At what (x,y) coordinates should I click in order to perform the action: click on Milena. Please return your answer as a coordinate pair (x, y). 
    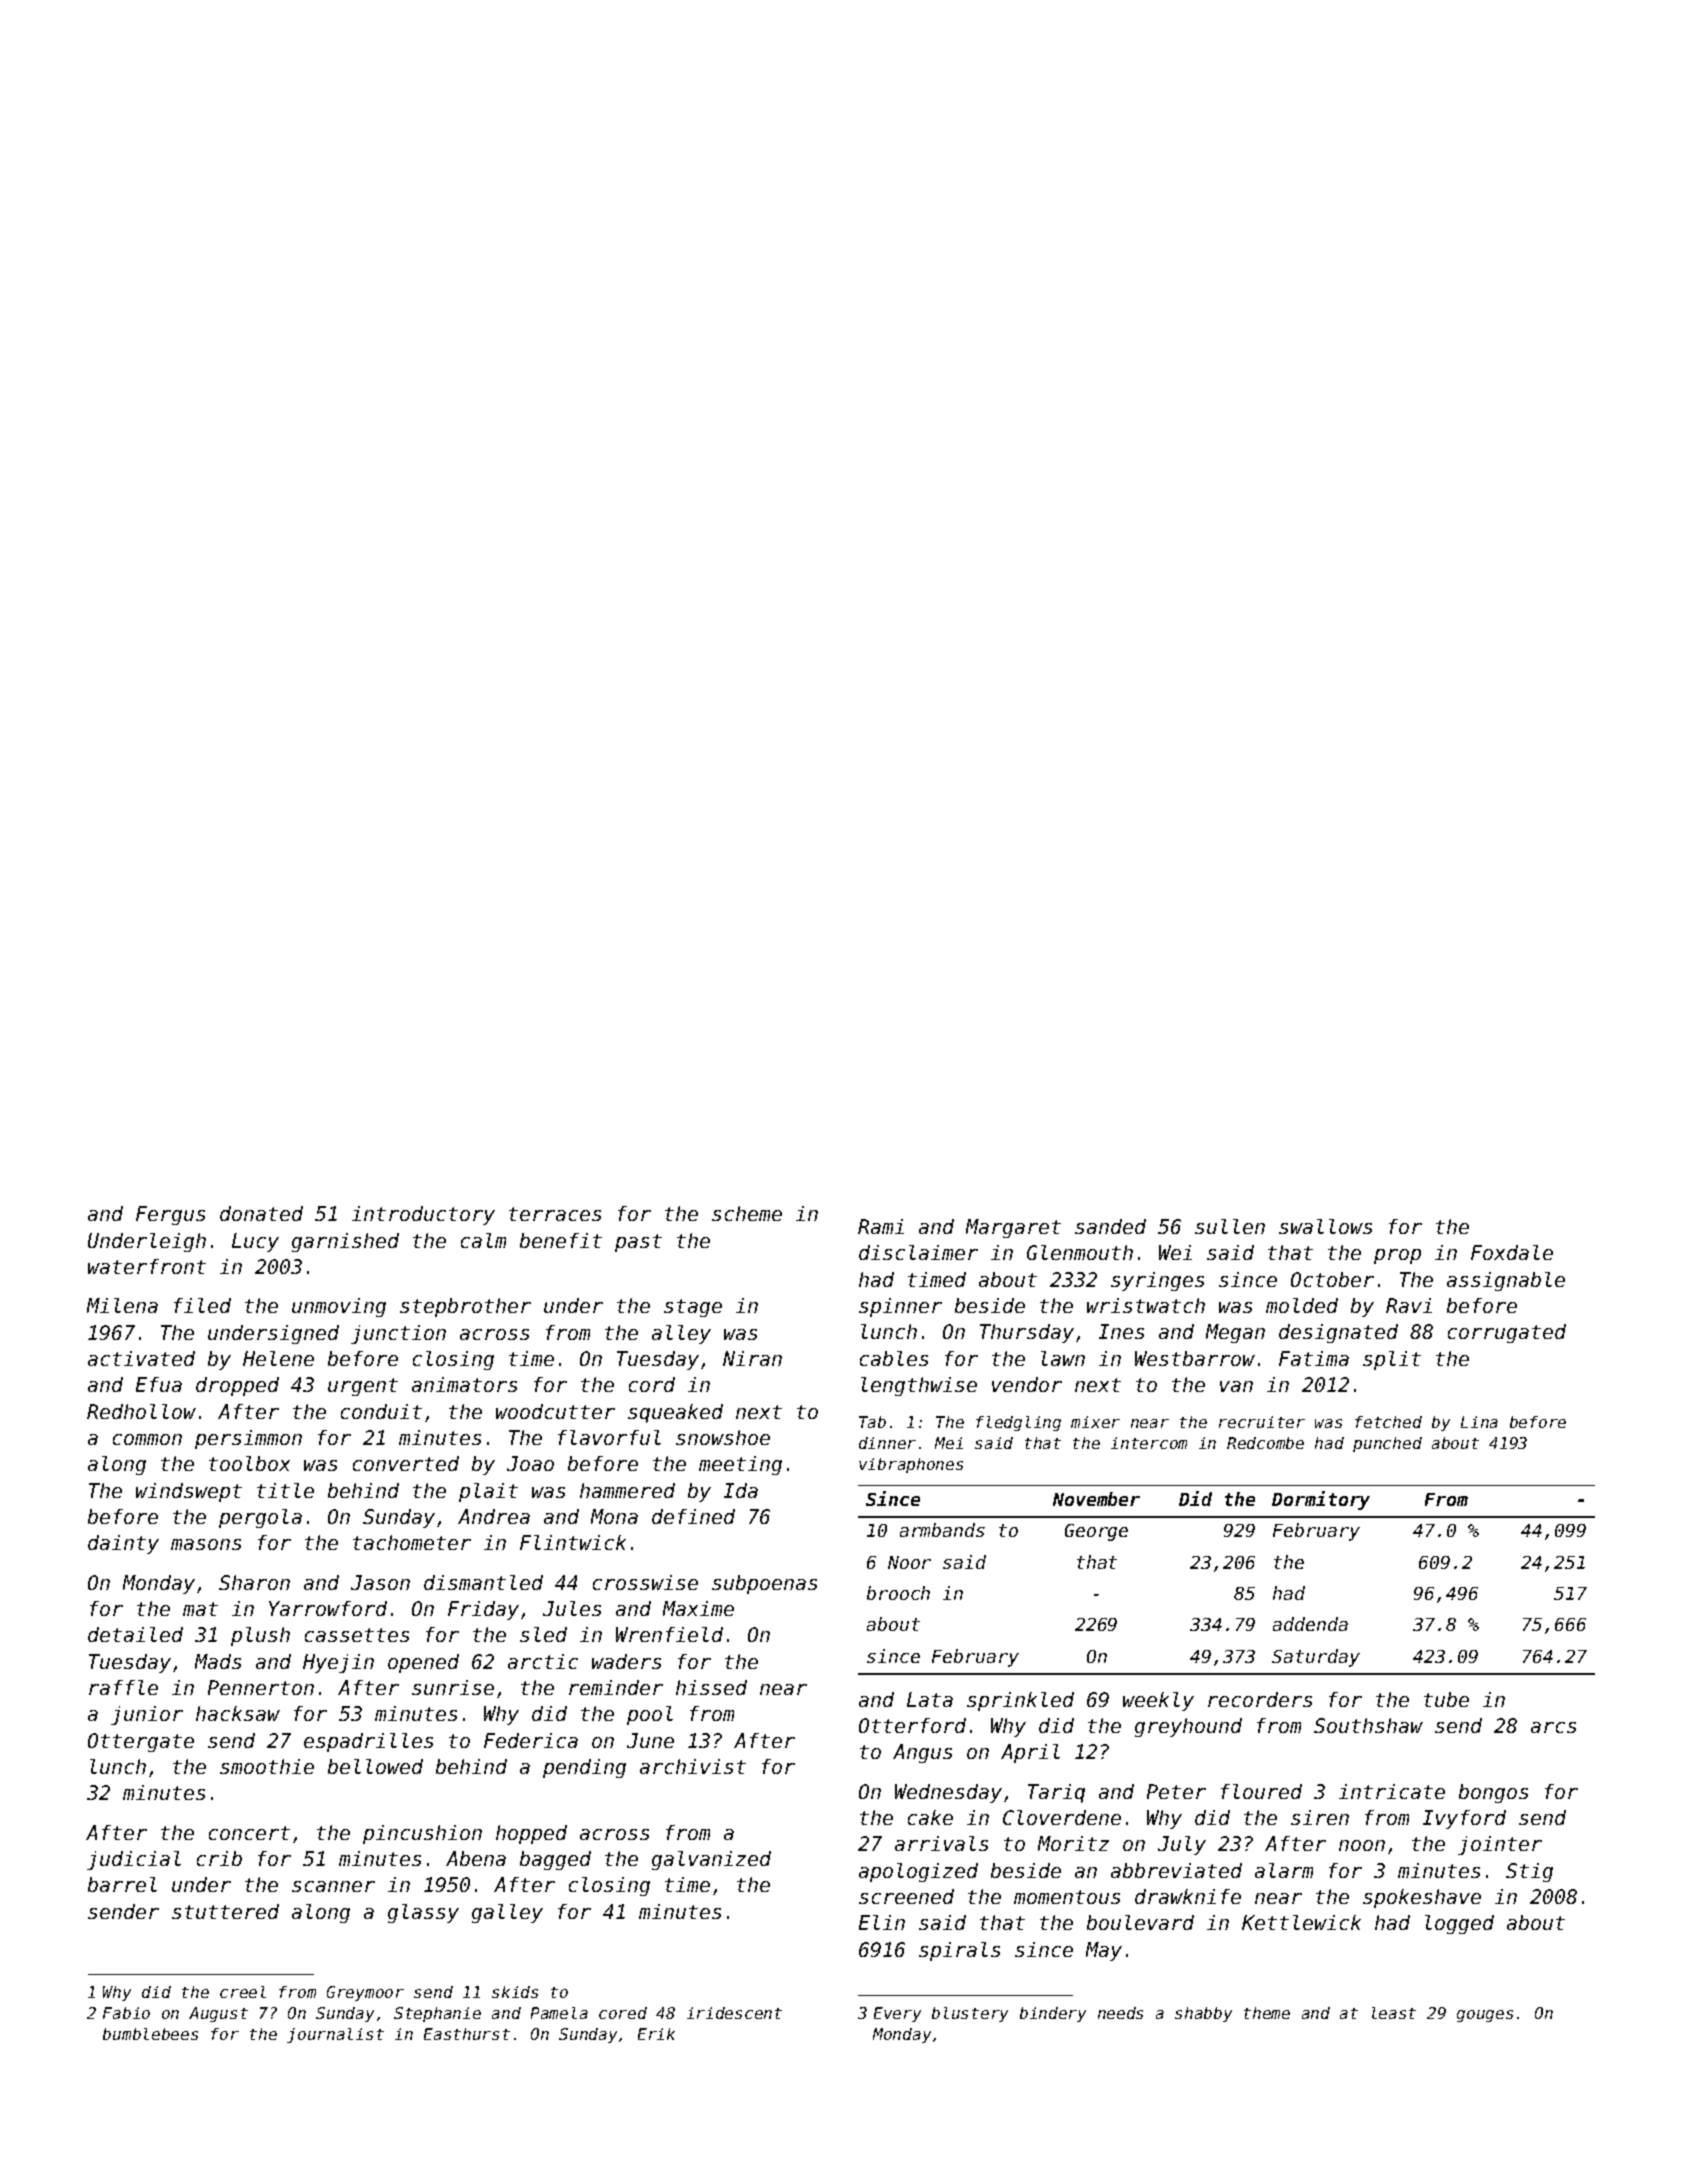
    Looking at the image, I should click on (122, 1305).
